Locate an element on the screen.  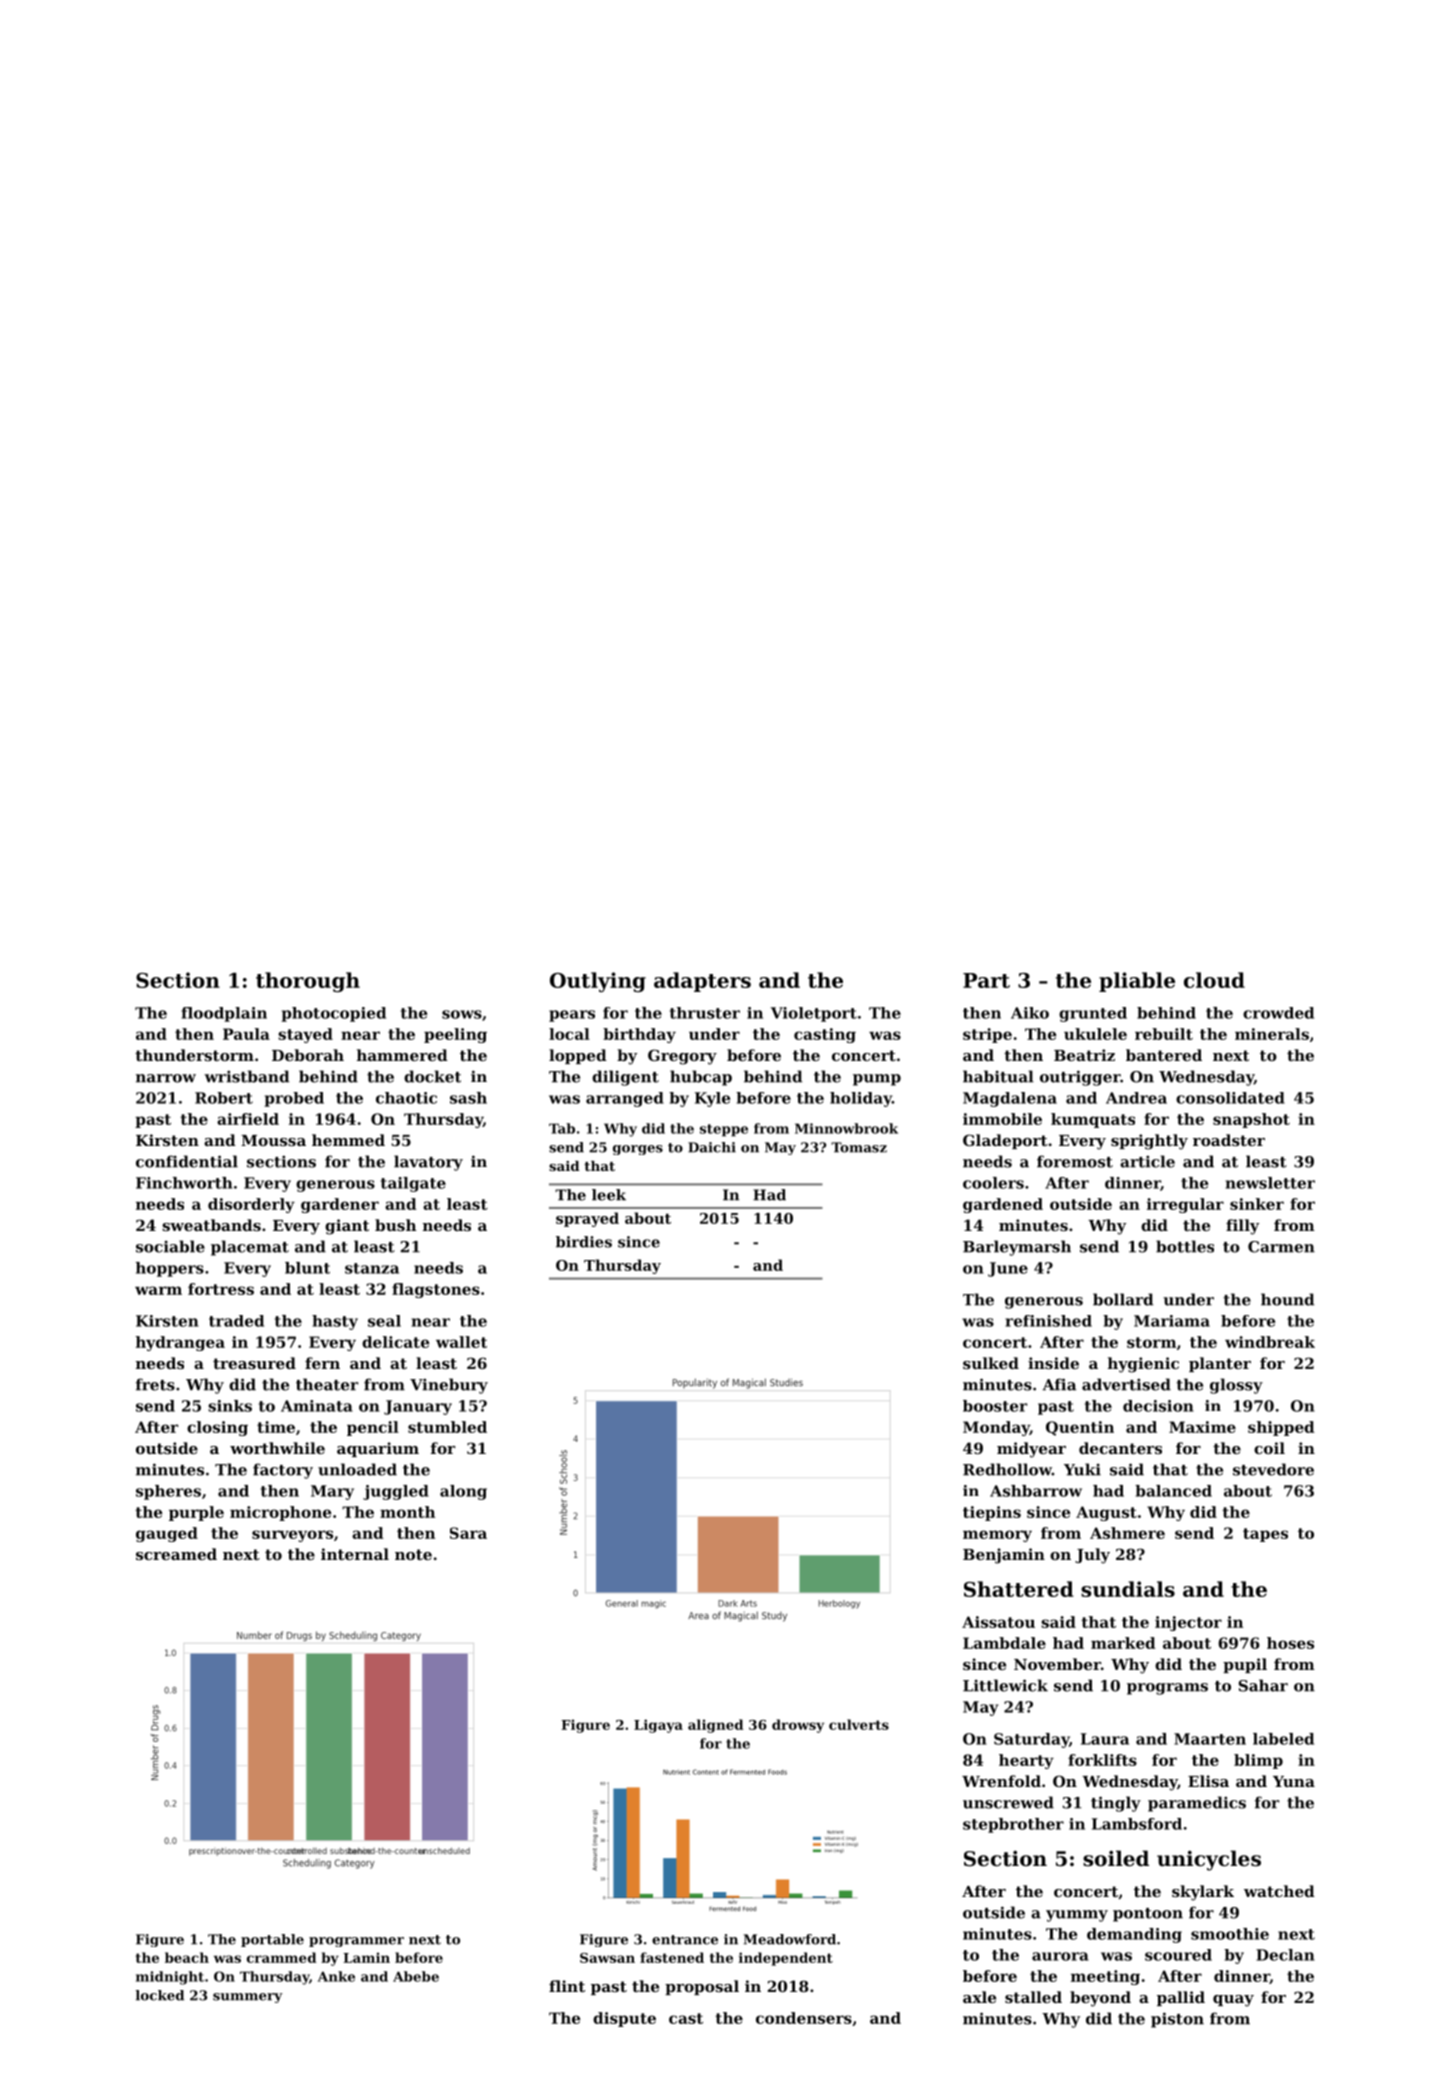
portable is located at coordinates (272, 1940).
